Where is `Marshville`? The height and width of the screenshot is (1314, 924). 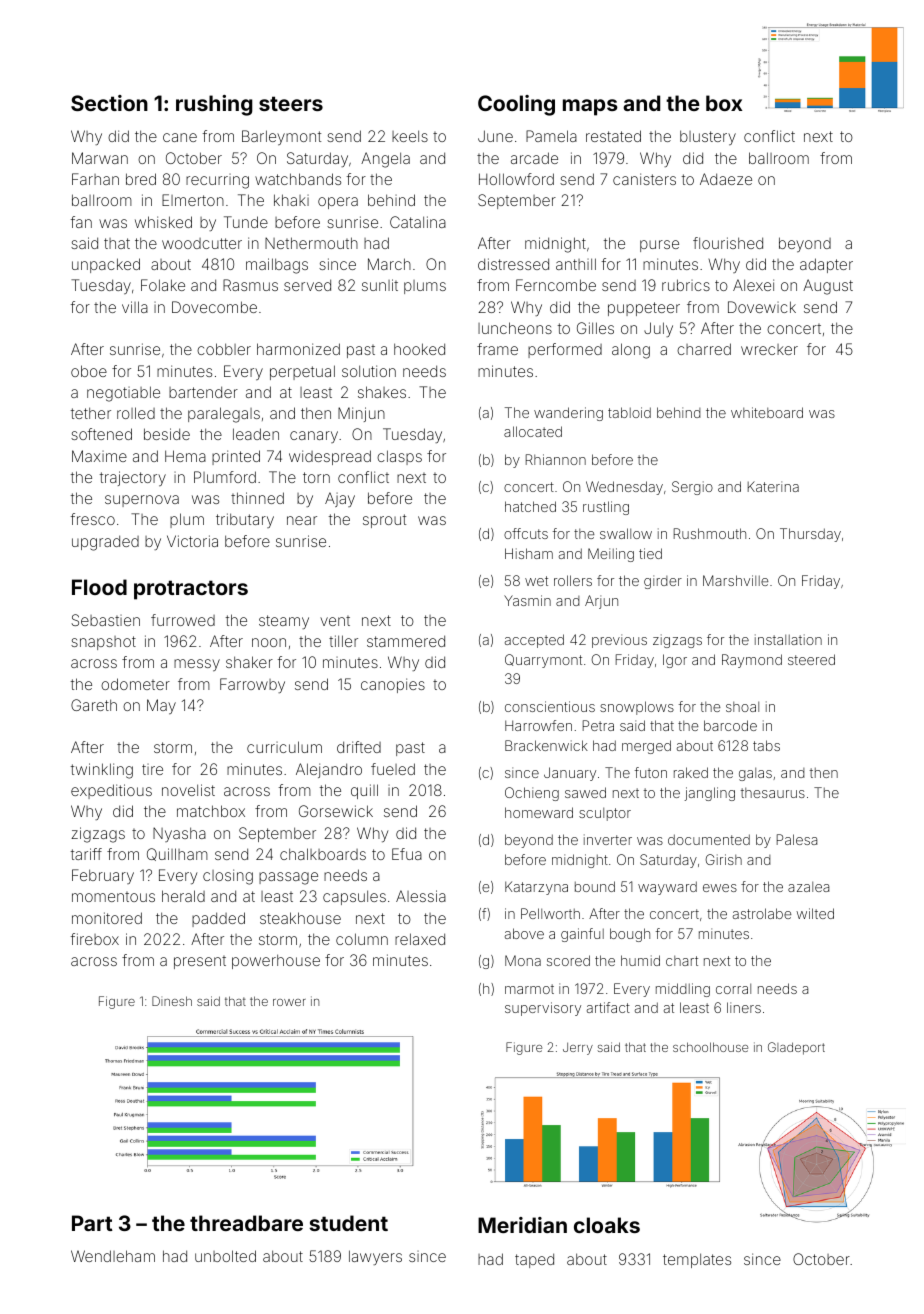 Marshville is located at coordinates (736, 580).
